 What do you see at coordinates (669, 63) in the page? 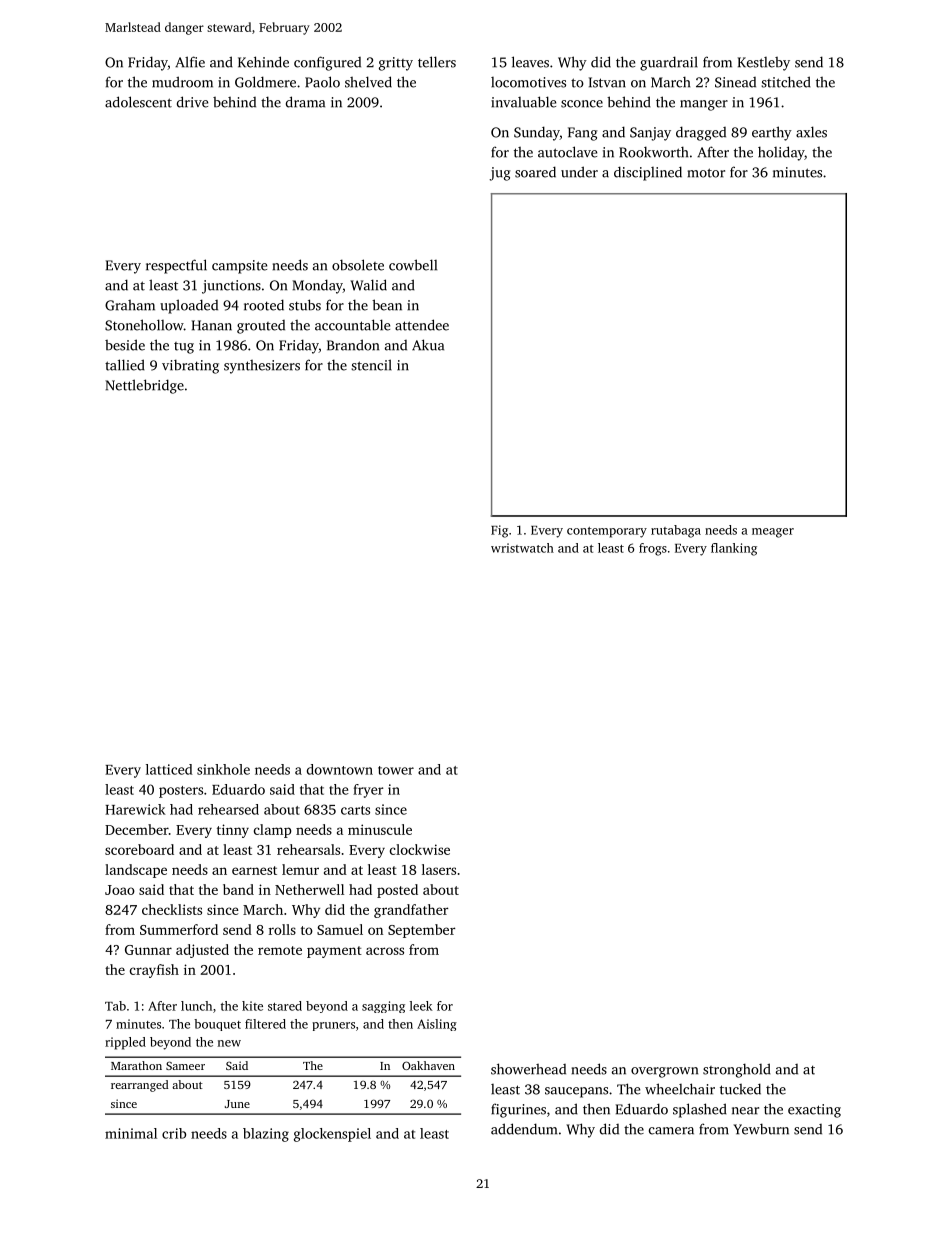
I see `guardrail` at bounding box center [669, 63].
